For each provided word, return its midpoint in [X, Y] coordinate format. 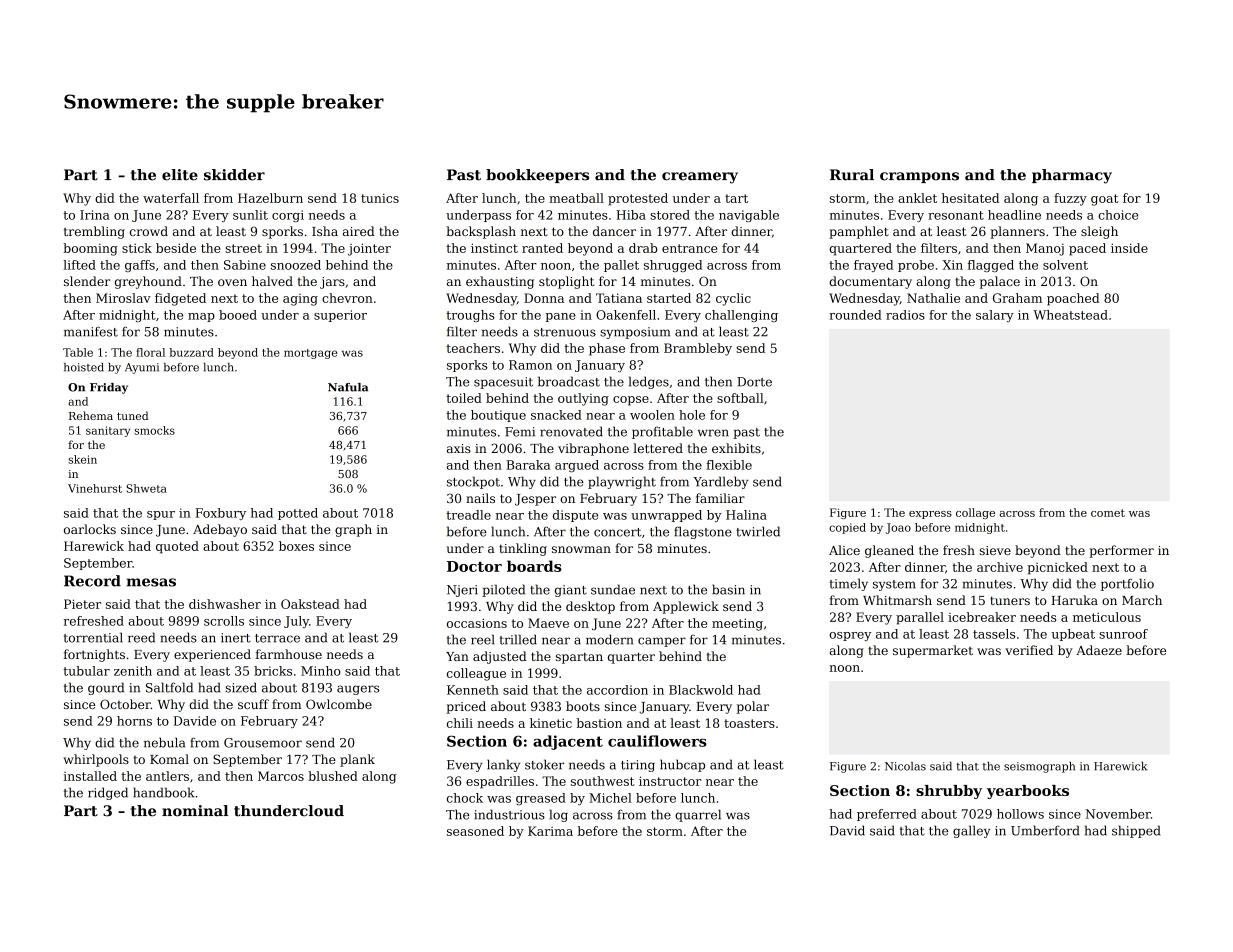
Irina [95, 215]
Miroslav [123, 298]
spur [161, 515]
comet [1108, 513]
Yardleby [720, 482]
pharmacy [1072, 176]
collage [975, 513]
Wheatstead [1070, 315]
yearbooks [1028, 792]
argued [577, 466]
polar [753, 707]
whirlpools [96, 760]
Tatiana [619, 298]
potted [298, 514]
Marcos [281, 776]
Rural [852, 175]
